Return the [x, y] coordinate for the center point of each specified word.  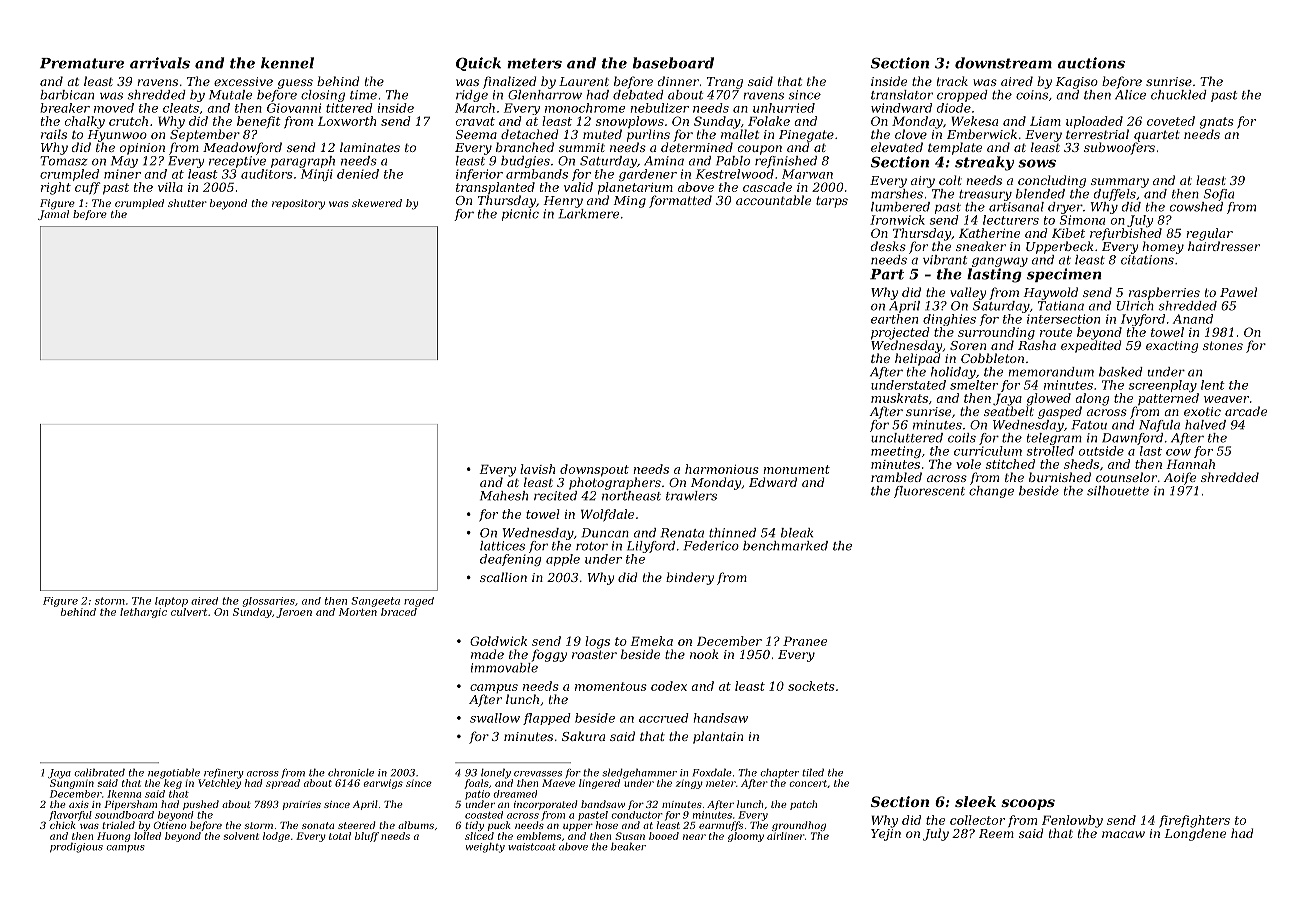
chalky [85, 122]
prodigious [76, 847]
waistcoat [532, 847]
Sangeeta [375, 602]
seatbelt [1009, 411]
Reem [996, 833]
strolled [1050, 451]
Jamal [53, 215]
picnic [520, 215]
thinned [732, 533]
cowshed [1196, 207]
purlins [648, 135]
